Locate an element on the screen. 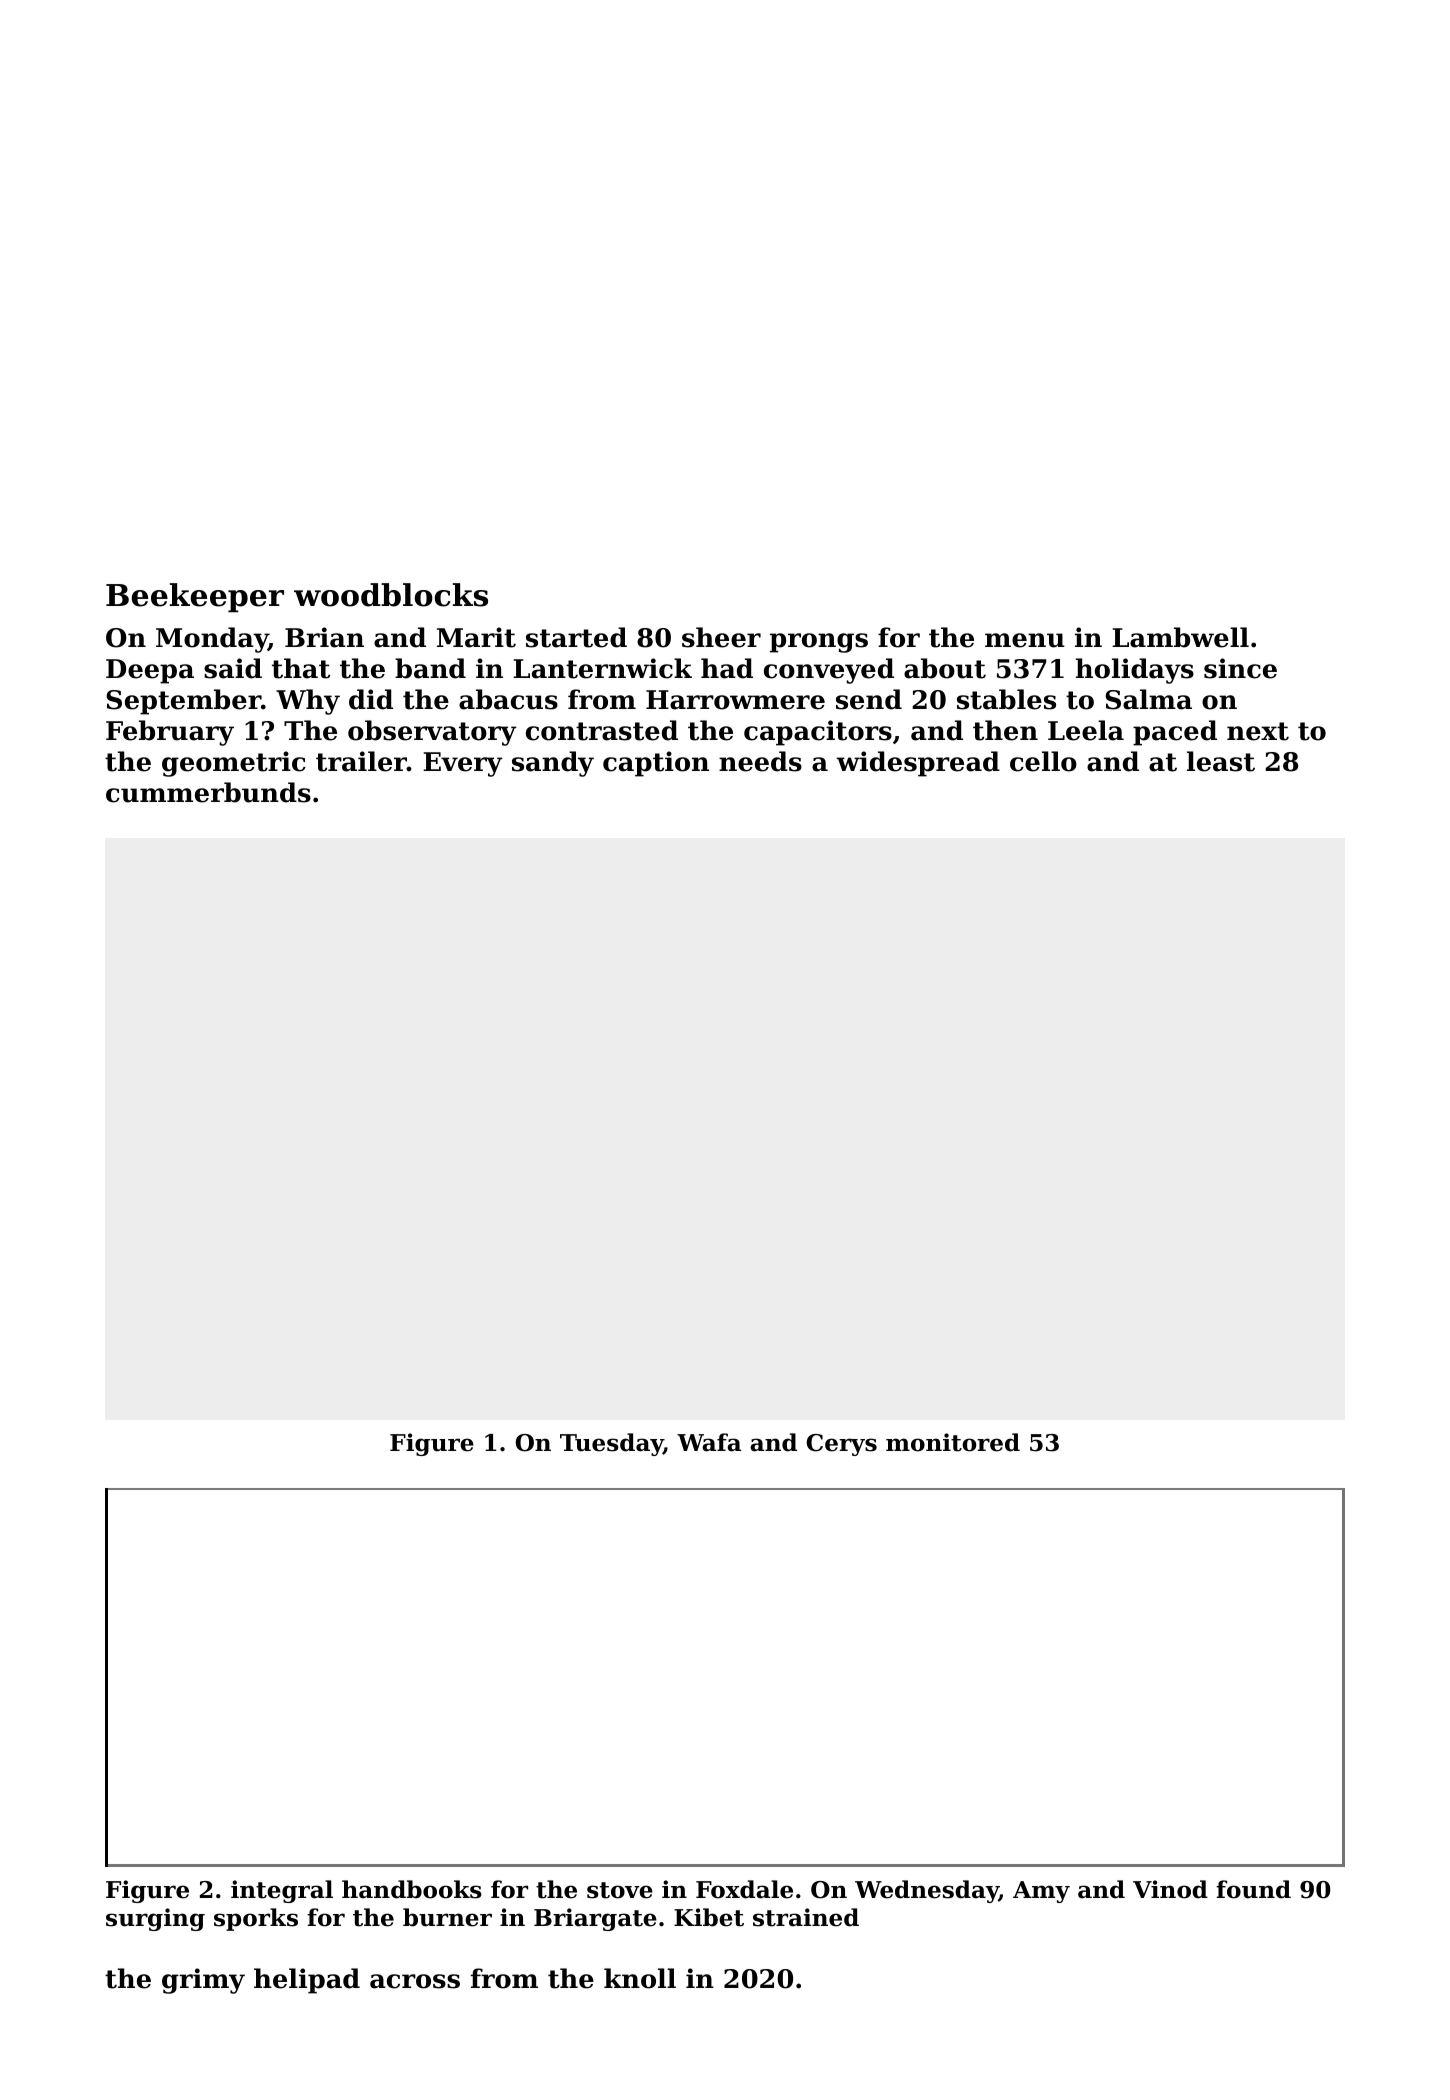  caption is located at coordinates (656, 764).
